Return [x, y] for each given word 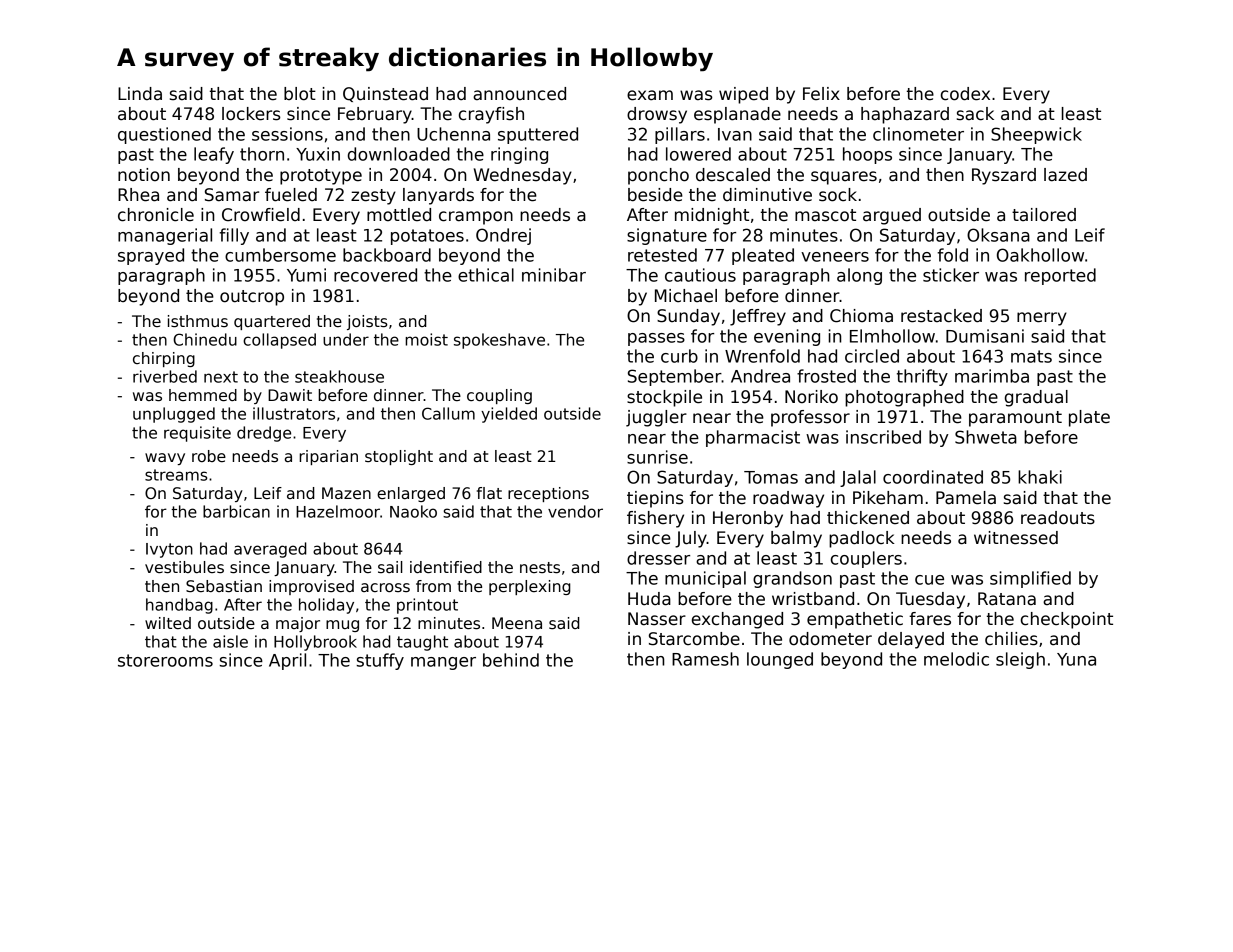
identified [446, 567]
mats [1031, 356]
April [287, 661]
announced [519, 94]
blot [300, 94]
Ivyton [169, 550]
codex [965, 94]
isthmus [198, 321]
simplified [1030, 579]
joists [367, 322]
